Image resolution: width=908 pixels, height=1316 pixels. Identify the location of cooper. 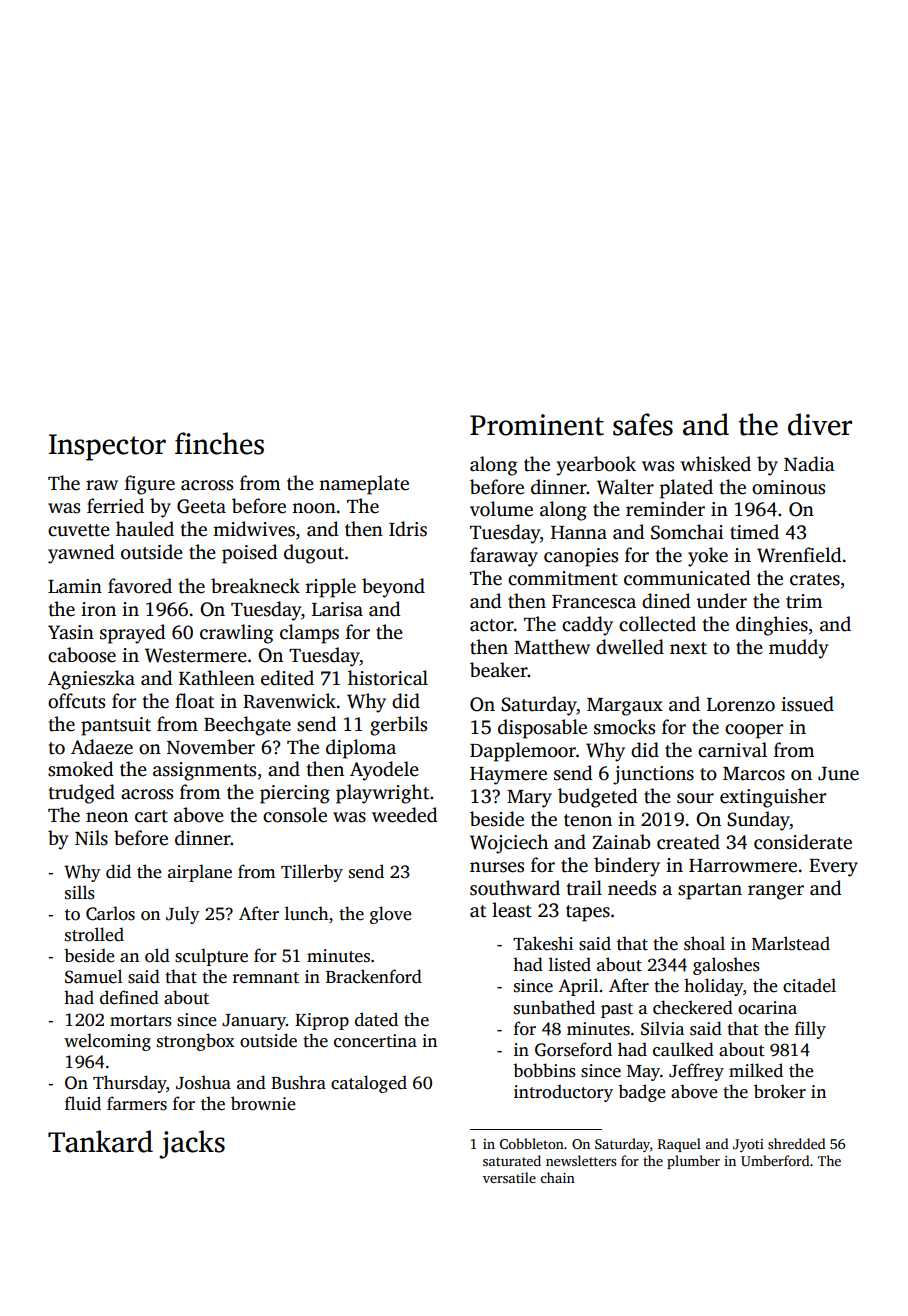
(754, 731).
